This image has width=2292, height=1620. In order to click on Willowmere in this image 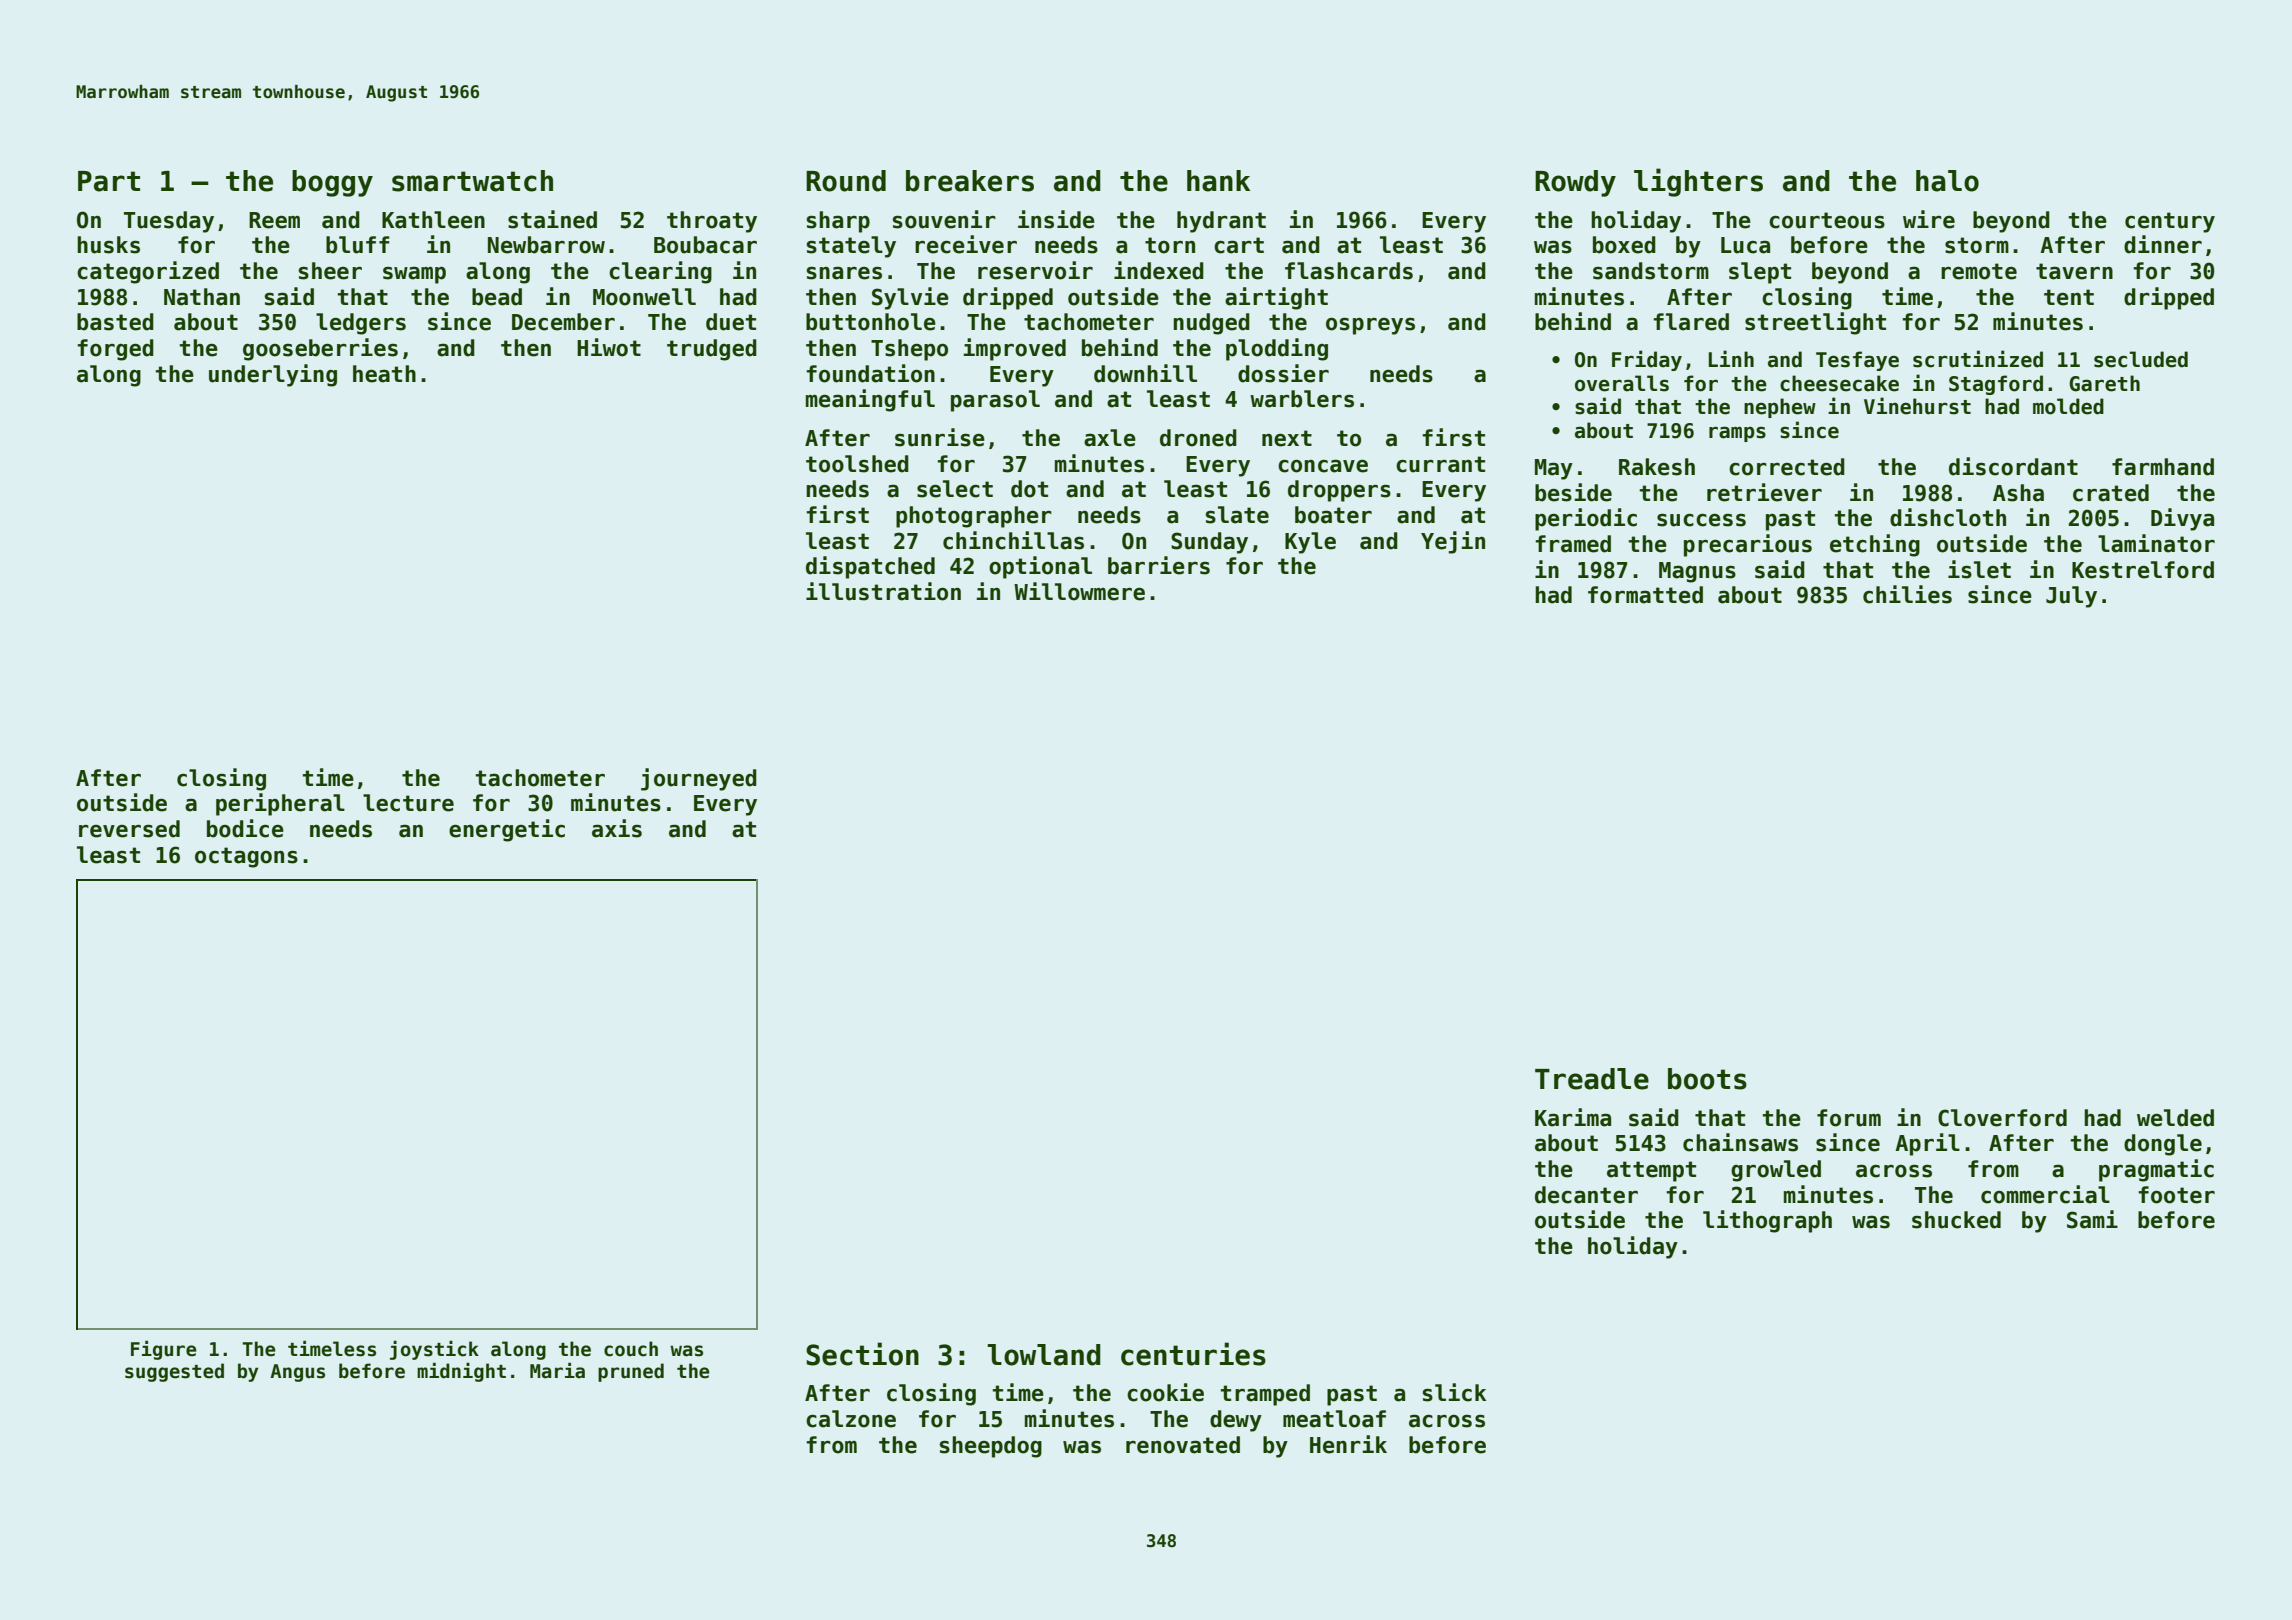, I will do `click(1079, 591)`.
